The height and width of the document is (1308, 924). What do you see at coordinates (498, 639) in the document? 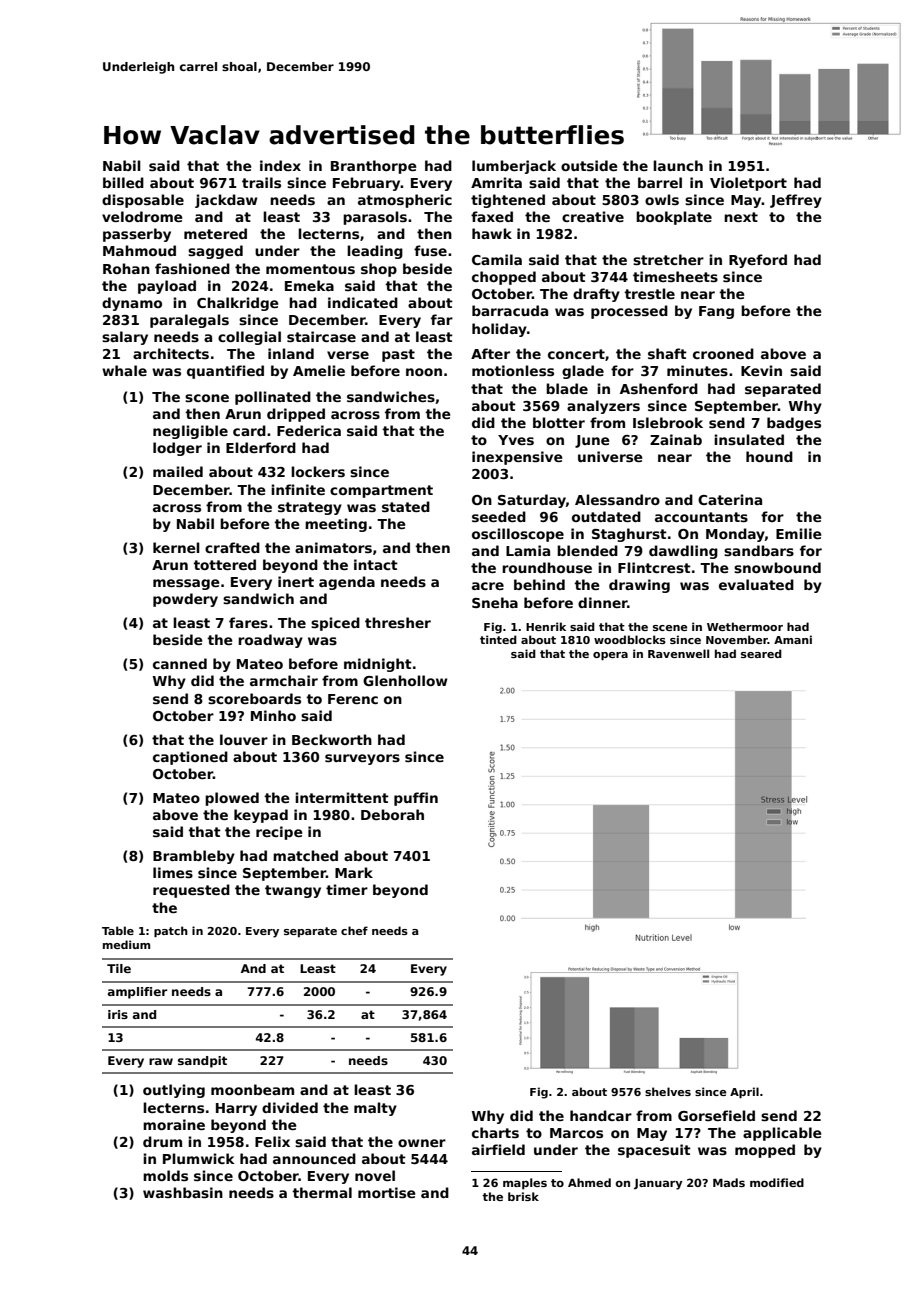
I see `tinted` at bounding box center [498, 639].
